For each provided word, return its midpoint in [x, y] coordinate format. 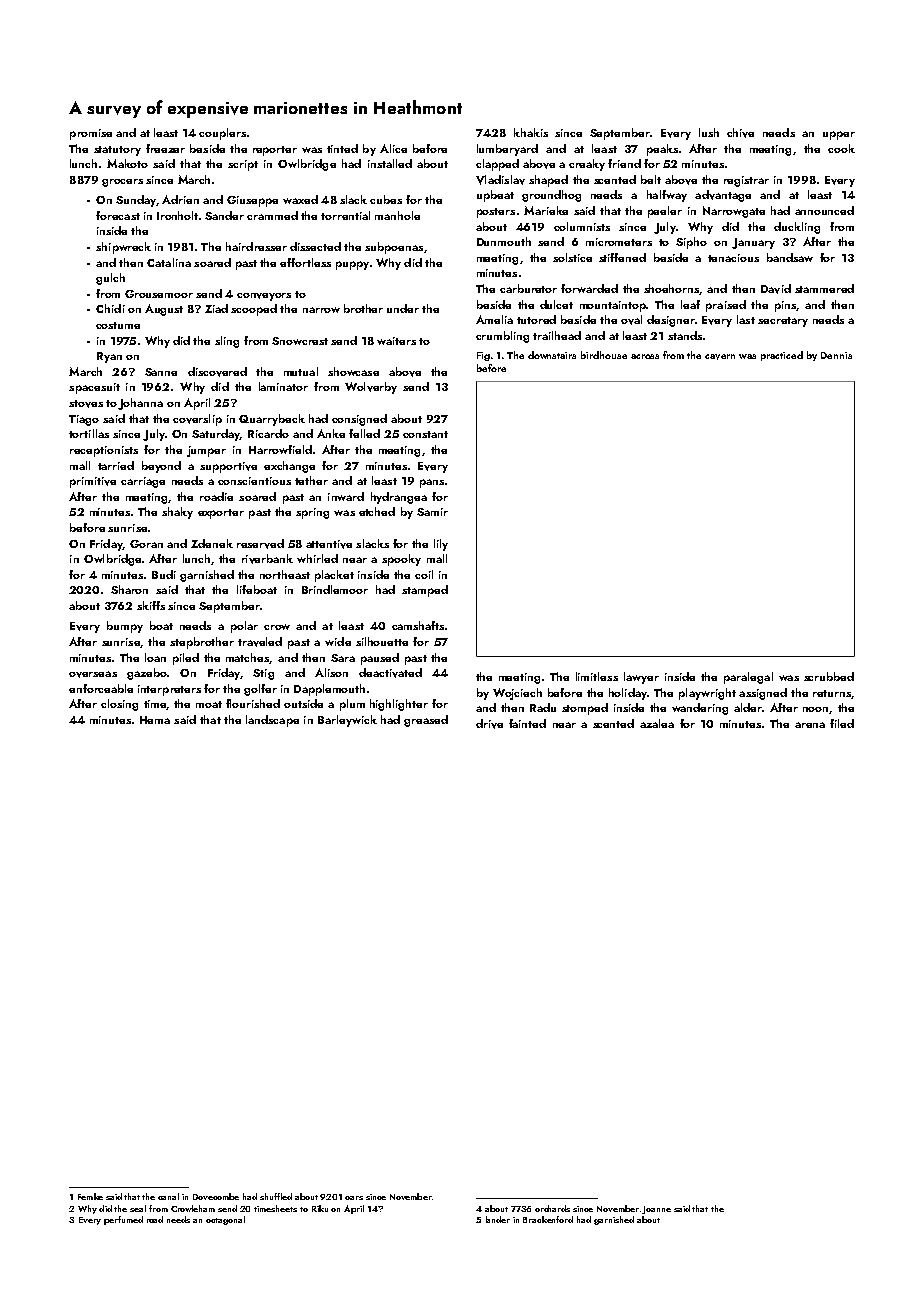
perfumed [123, 1220]
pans [432, 483]
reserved [260, 544]
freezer [165, 148]
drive [489, 724]
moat [209, 704]
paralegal [748, 678]
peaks [662, 150]
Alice [393, 148]
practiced [782, 356]
